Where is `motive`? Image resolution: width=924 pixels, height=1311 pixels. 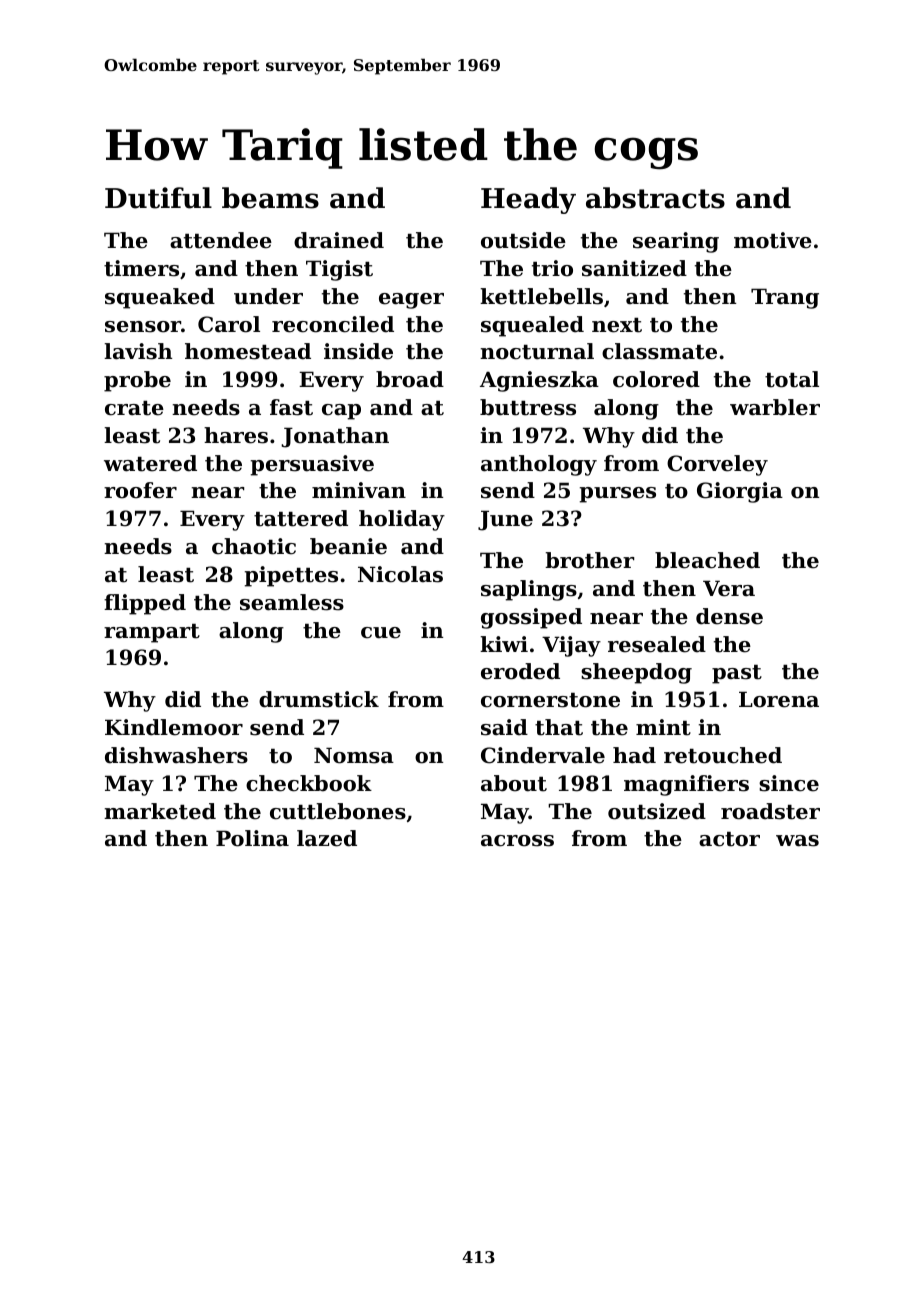 motive is located at coordinates (773, 240).
